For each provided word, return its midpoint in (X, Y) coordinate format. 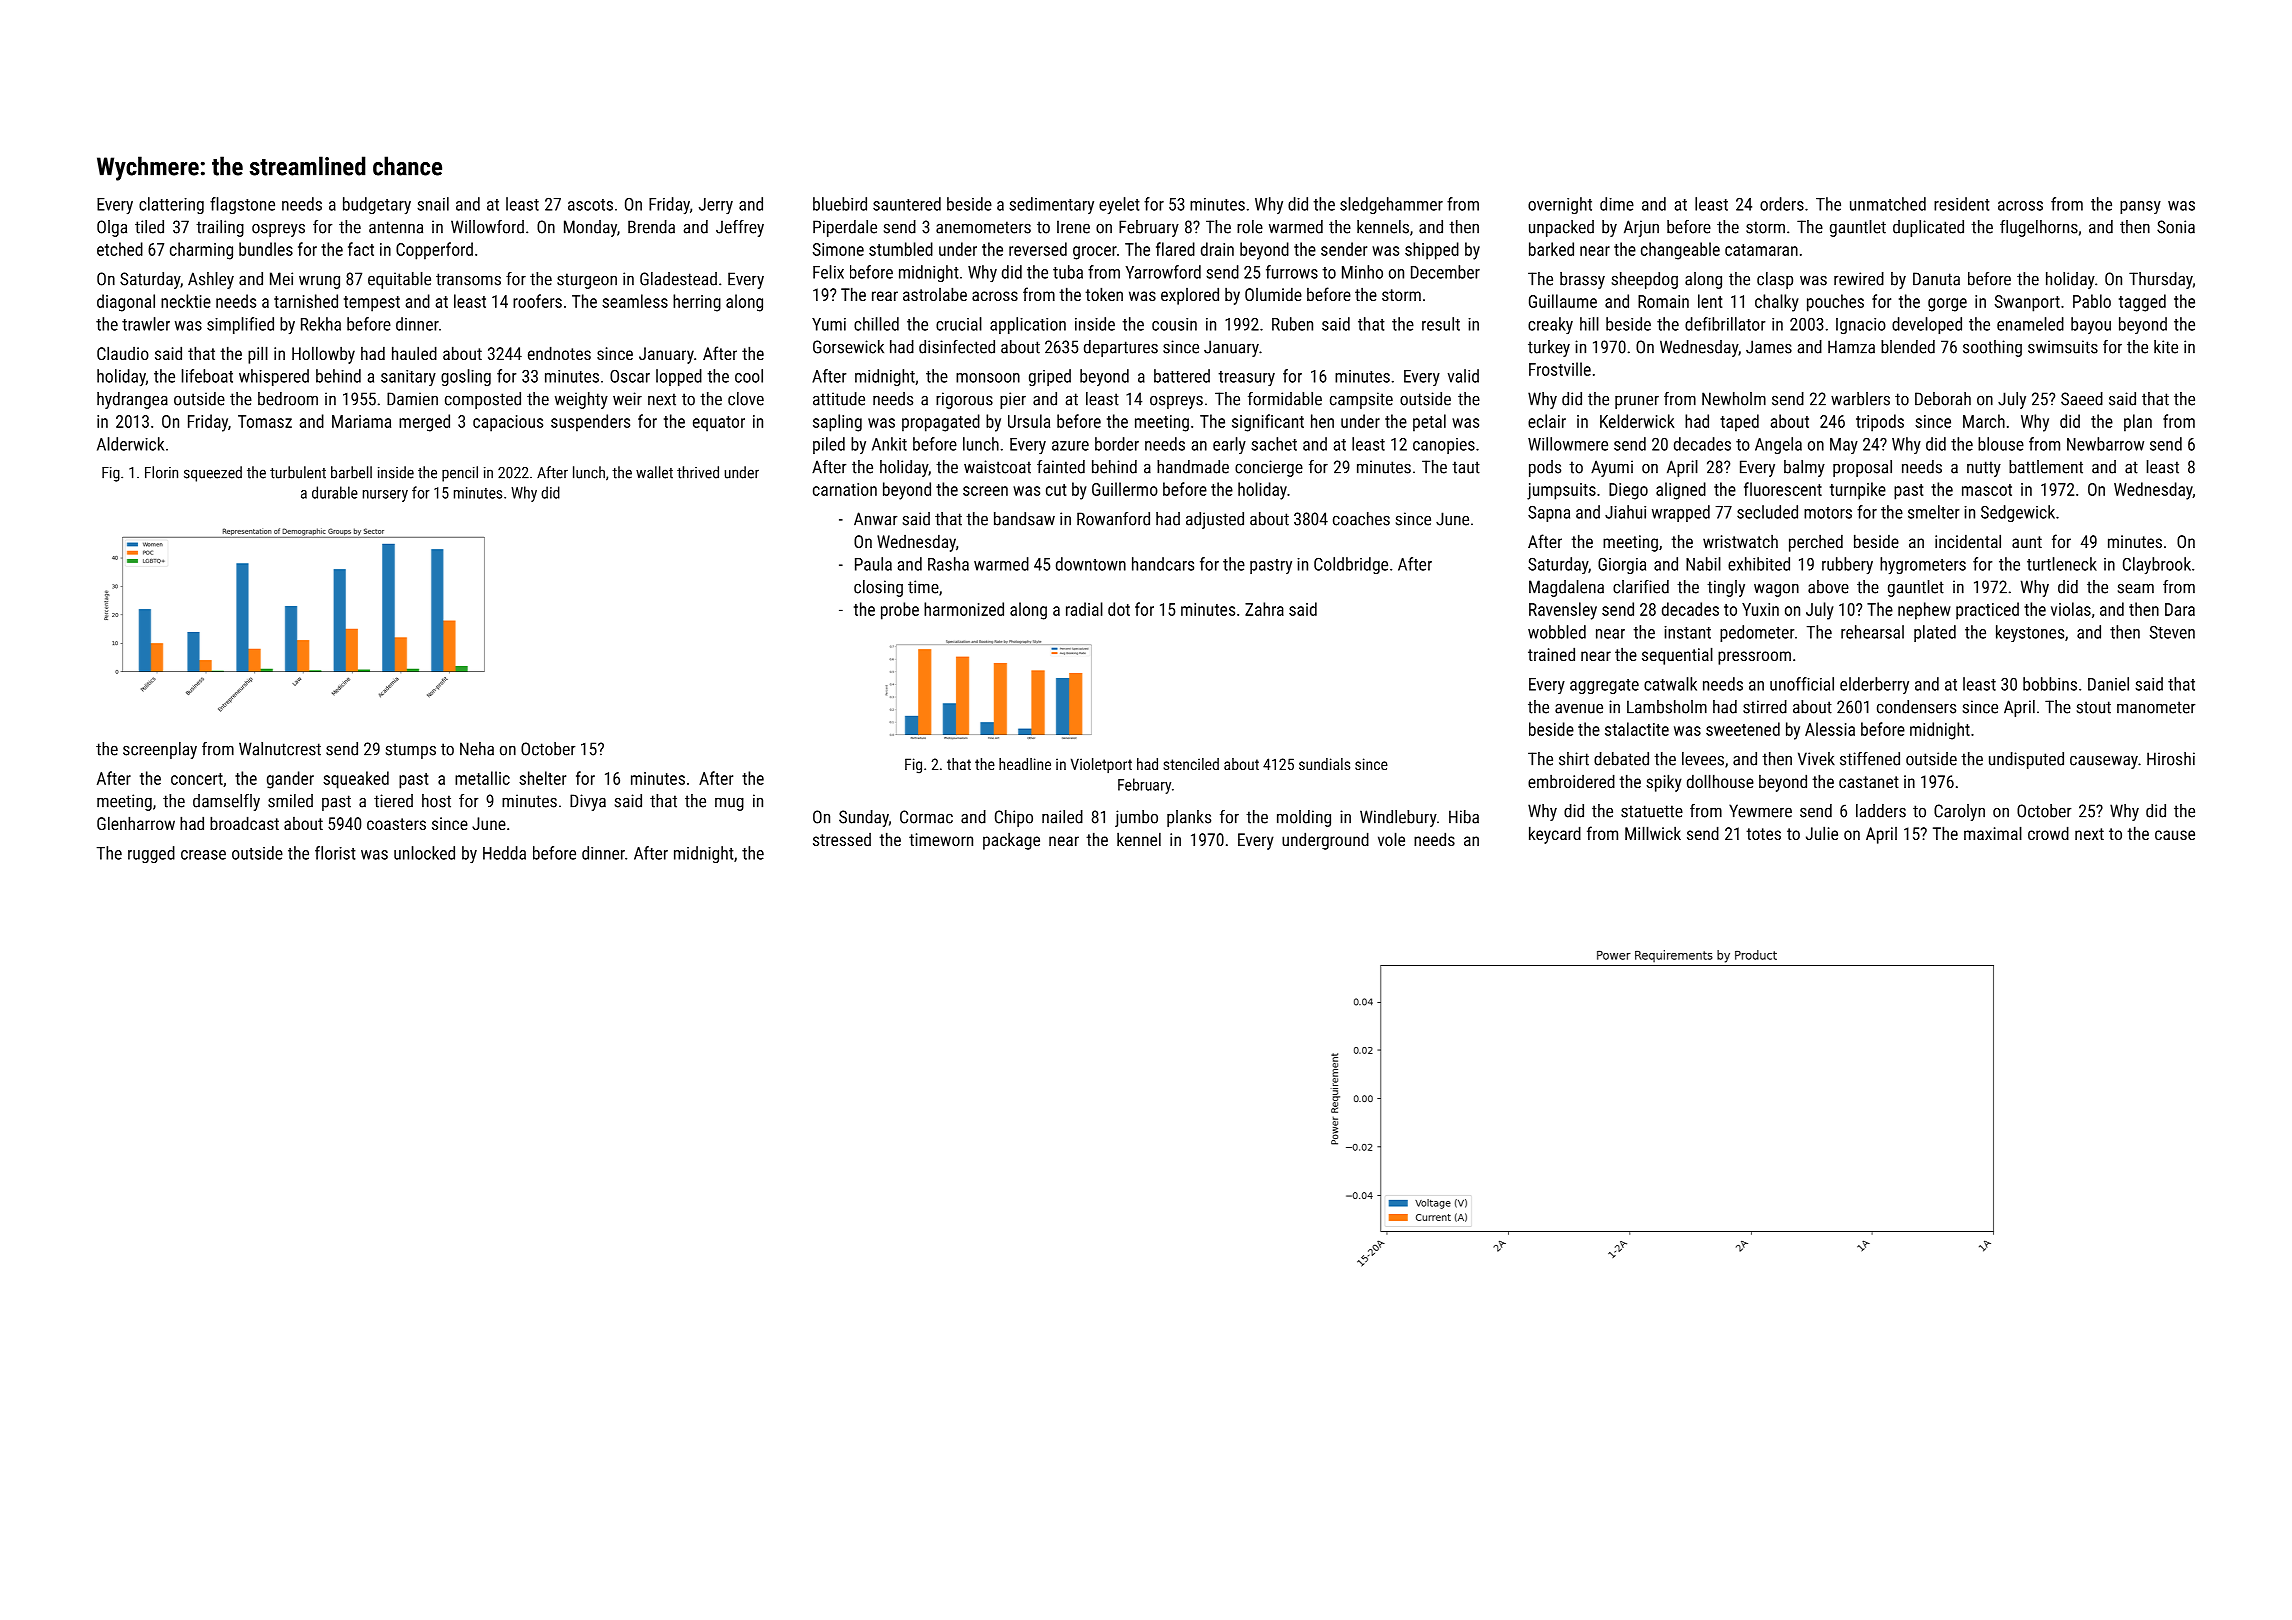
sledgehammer (1391, 205)
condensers (1916, 707)
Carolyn (1959, 812)
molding (1304, 818)
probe (900, 611)
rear (885, 296)
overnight (1560, 205)
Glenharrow (136, 823)
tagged (2142, 303)
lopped (679, 377)
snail (433, 204)
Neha (477, 749)
